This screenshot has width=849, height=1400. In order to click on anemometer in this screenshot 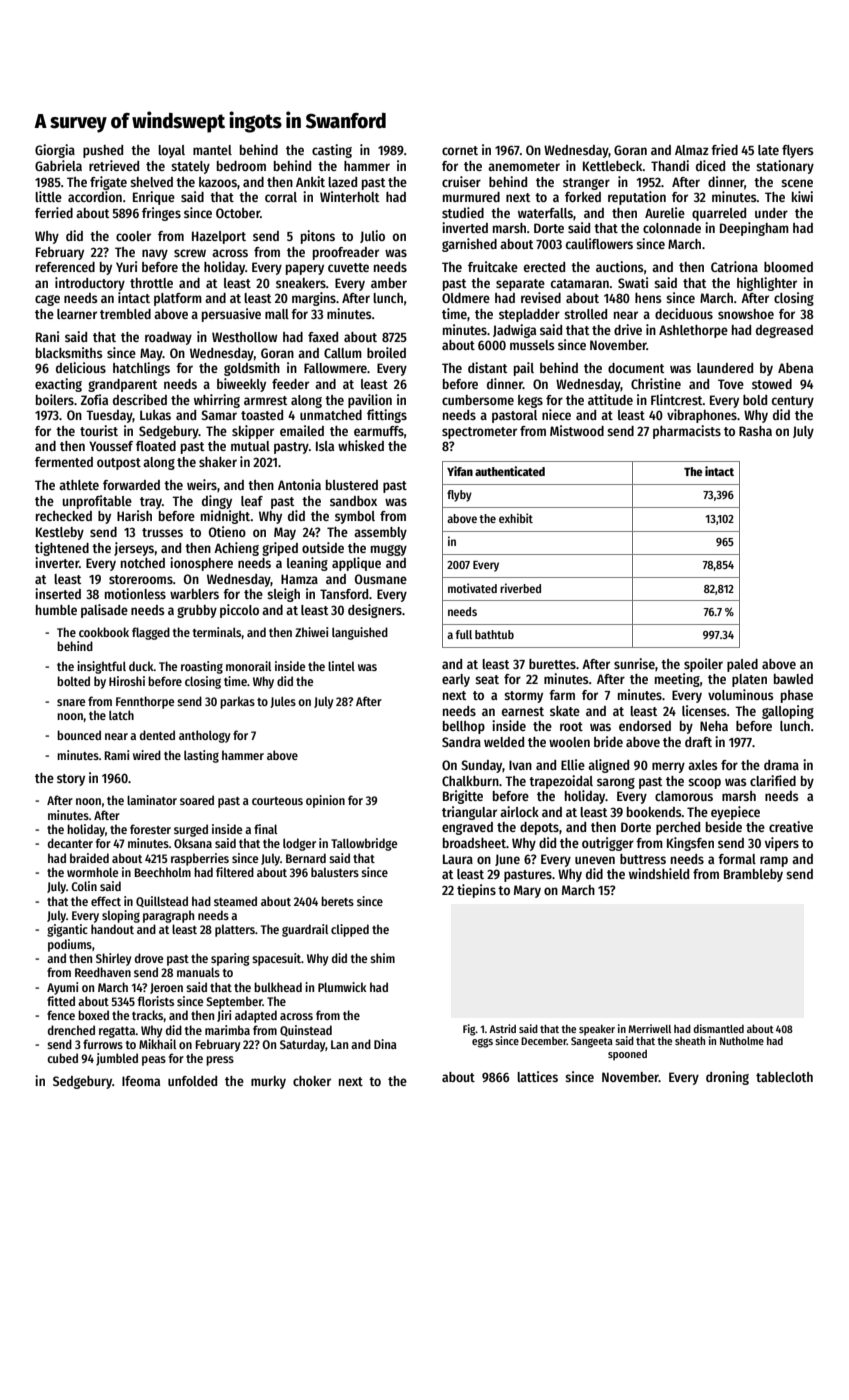, I will do `click(524, 166)`.
